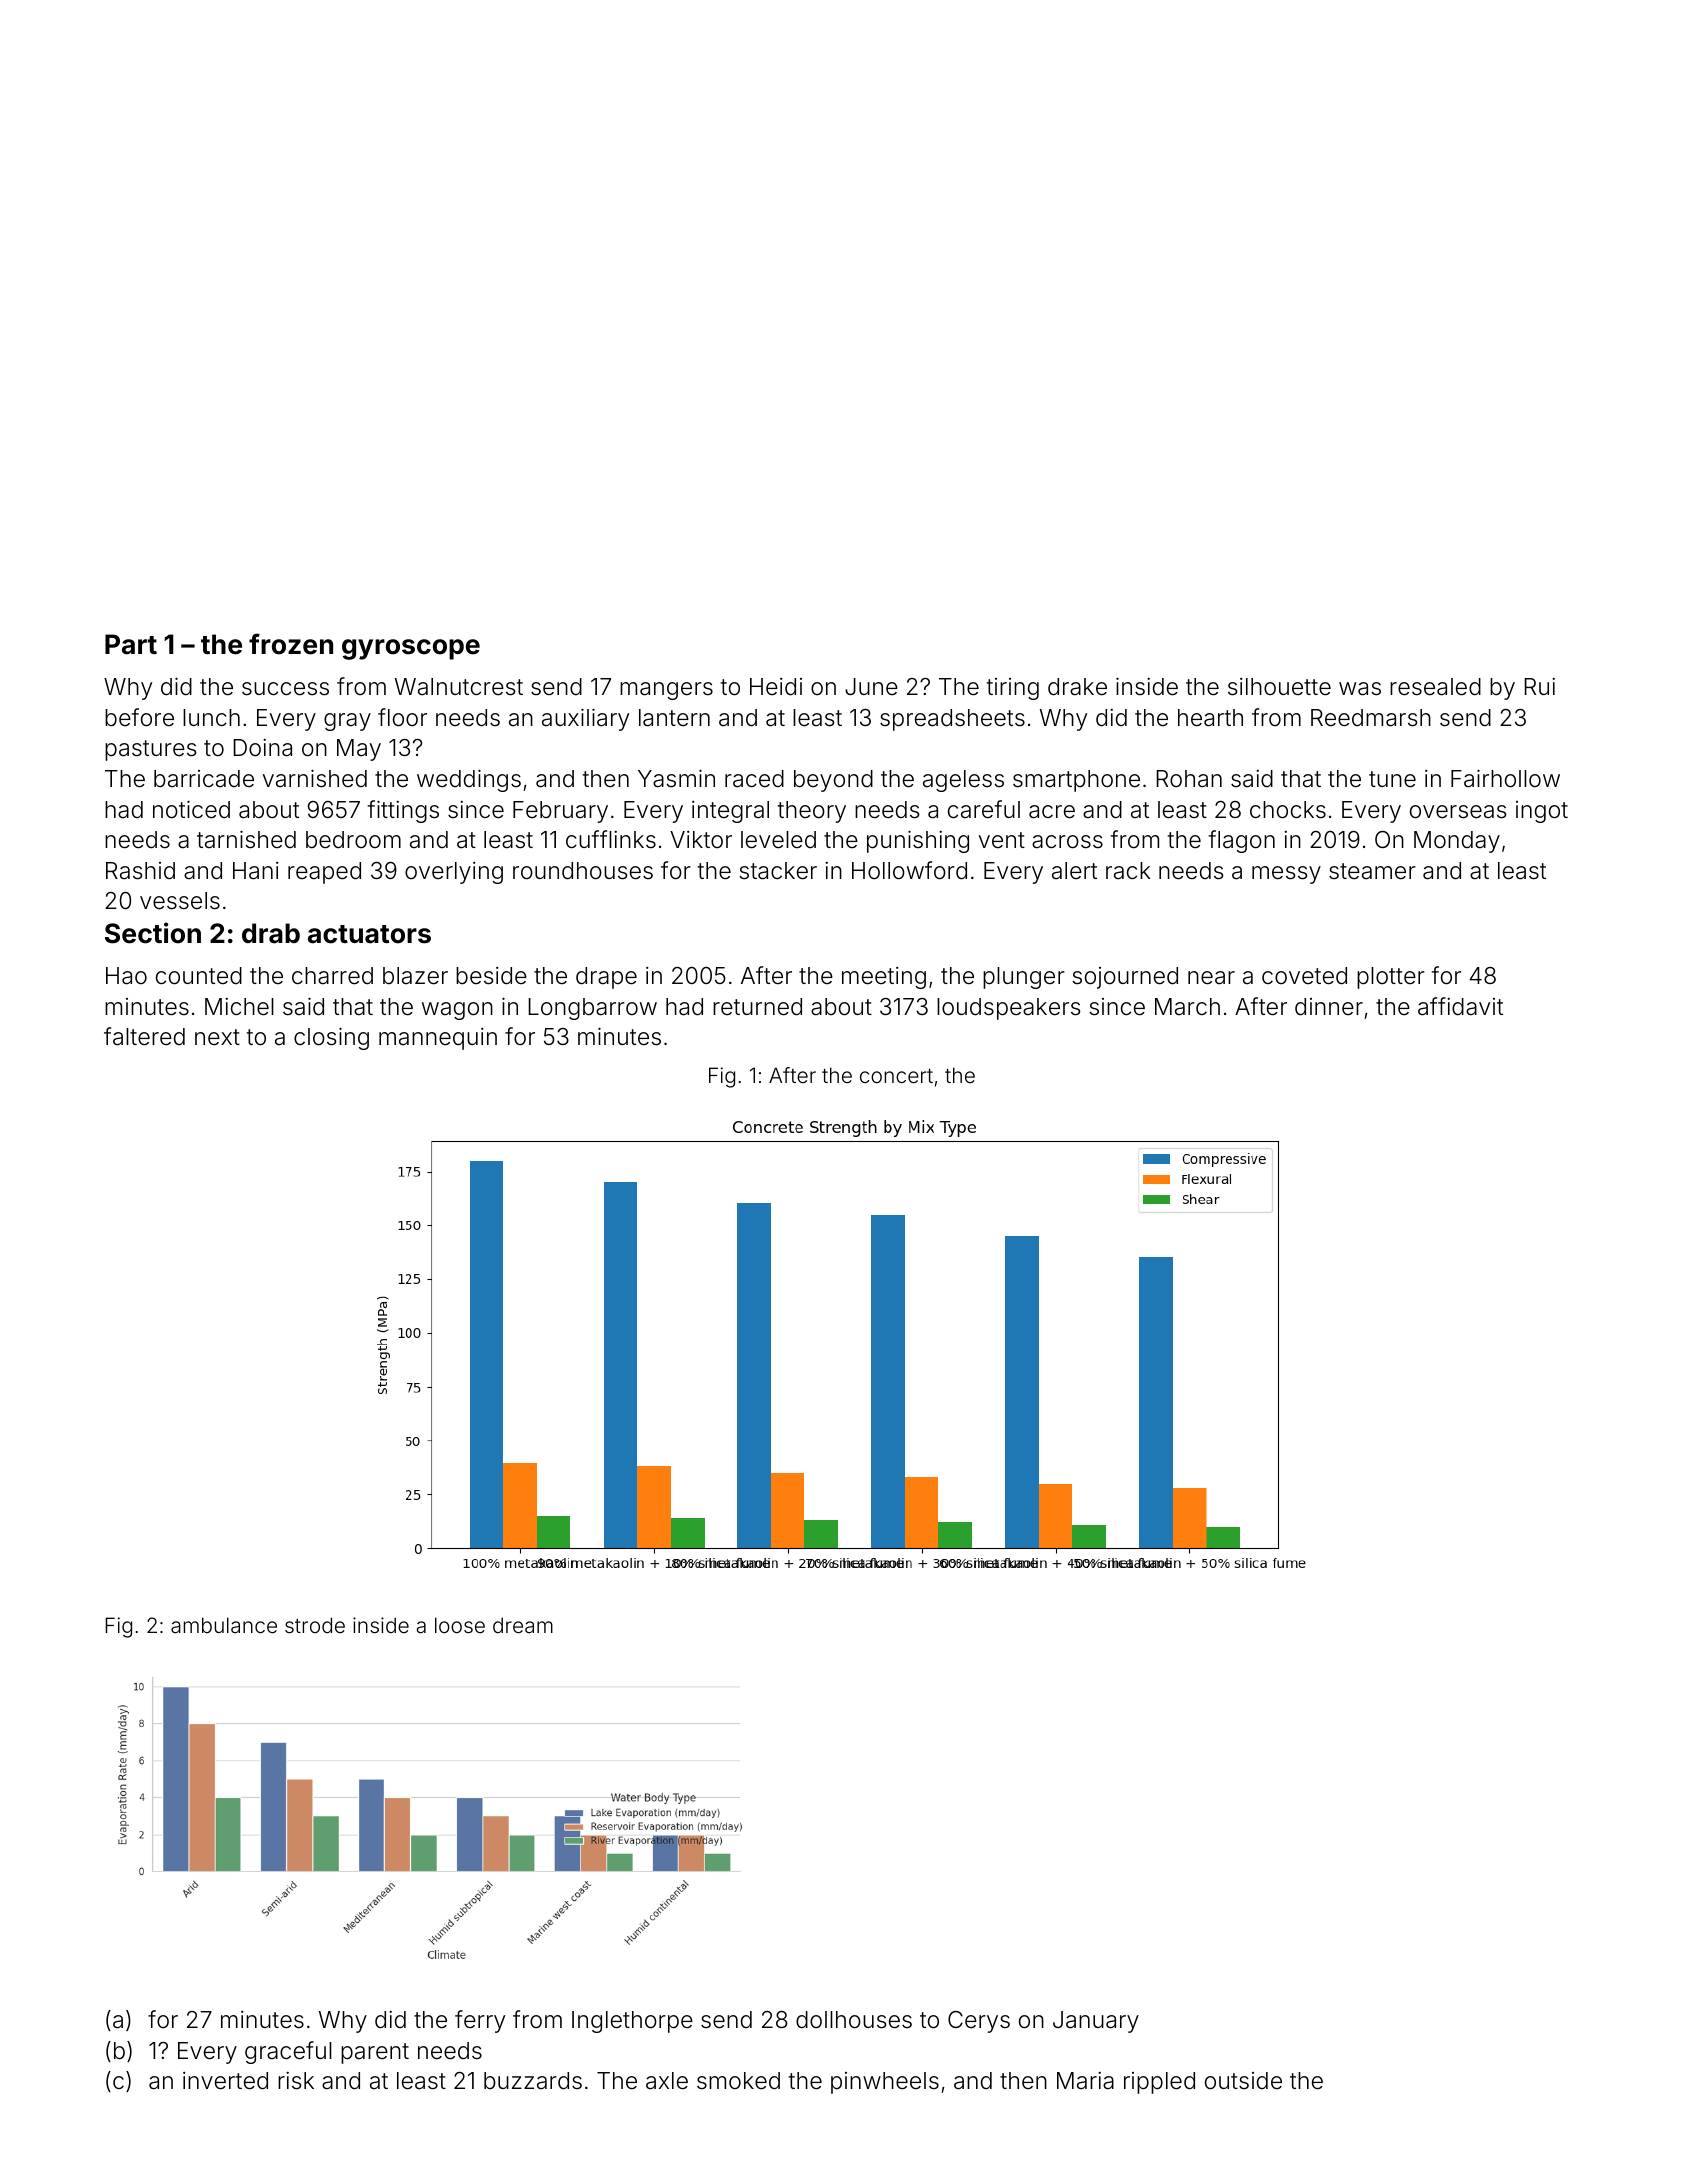 This screenshot has width=1683, height=2178. I want to click on returned, so click(757, 1007).
